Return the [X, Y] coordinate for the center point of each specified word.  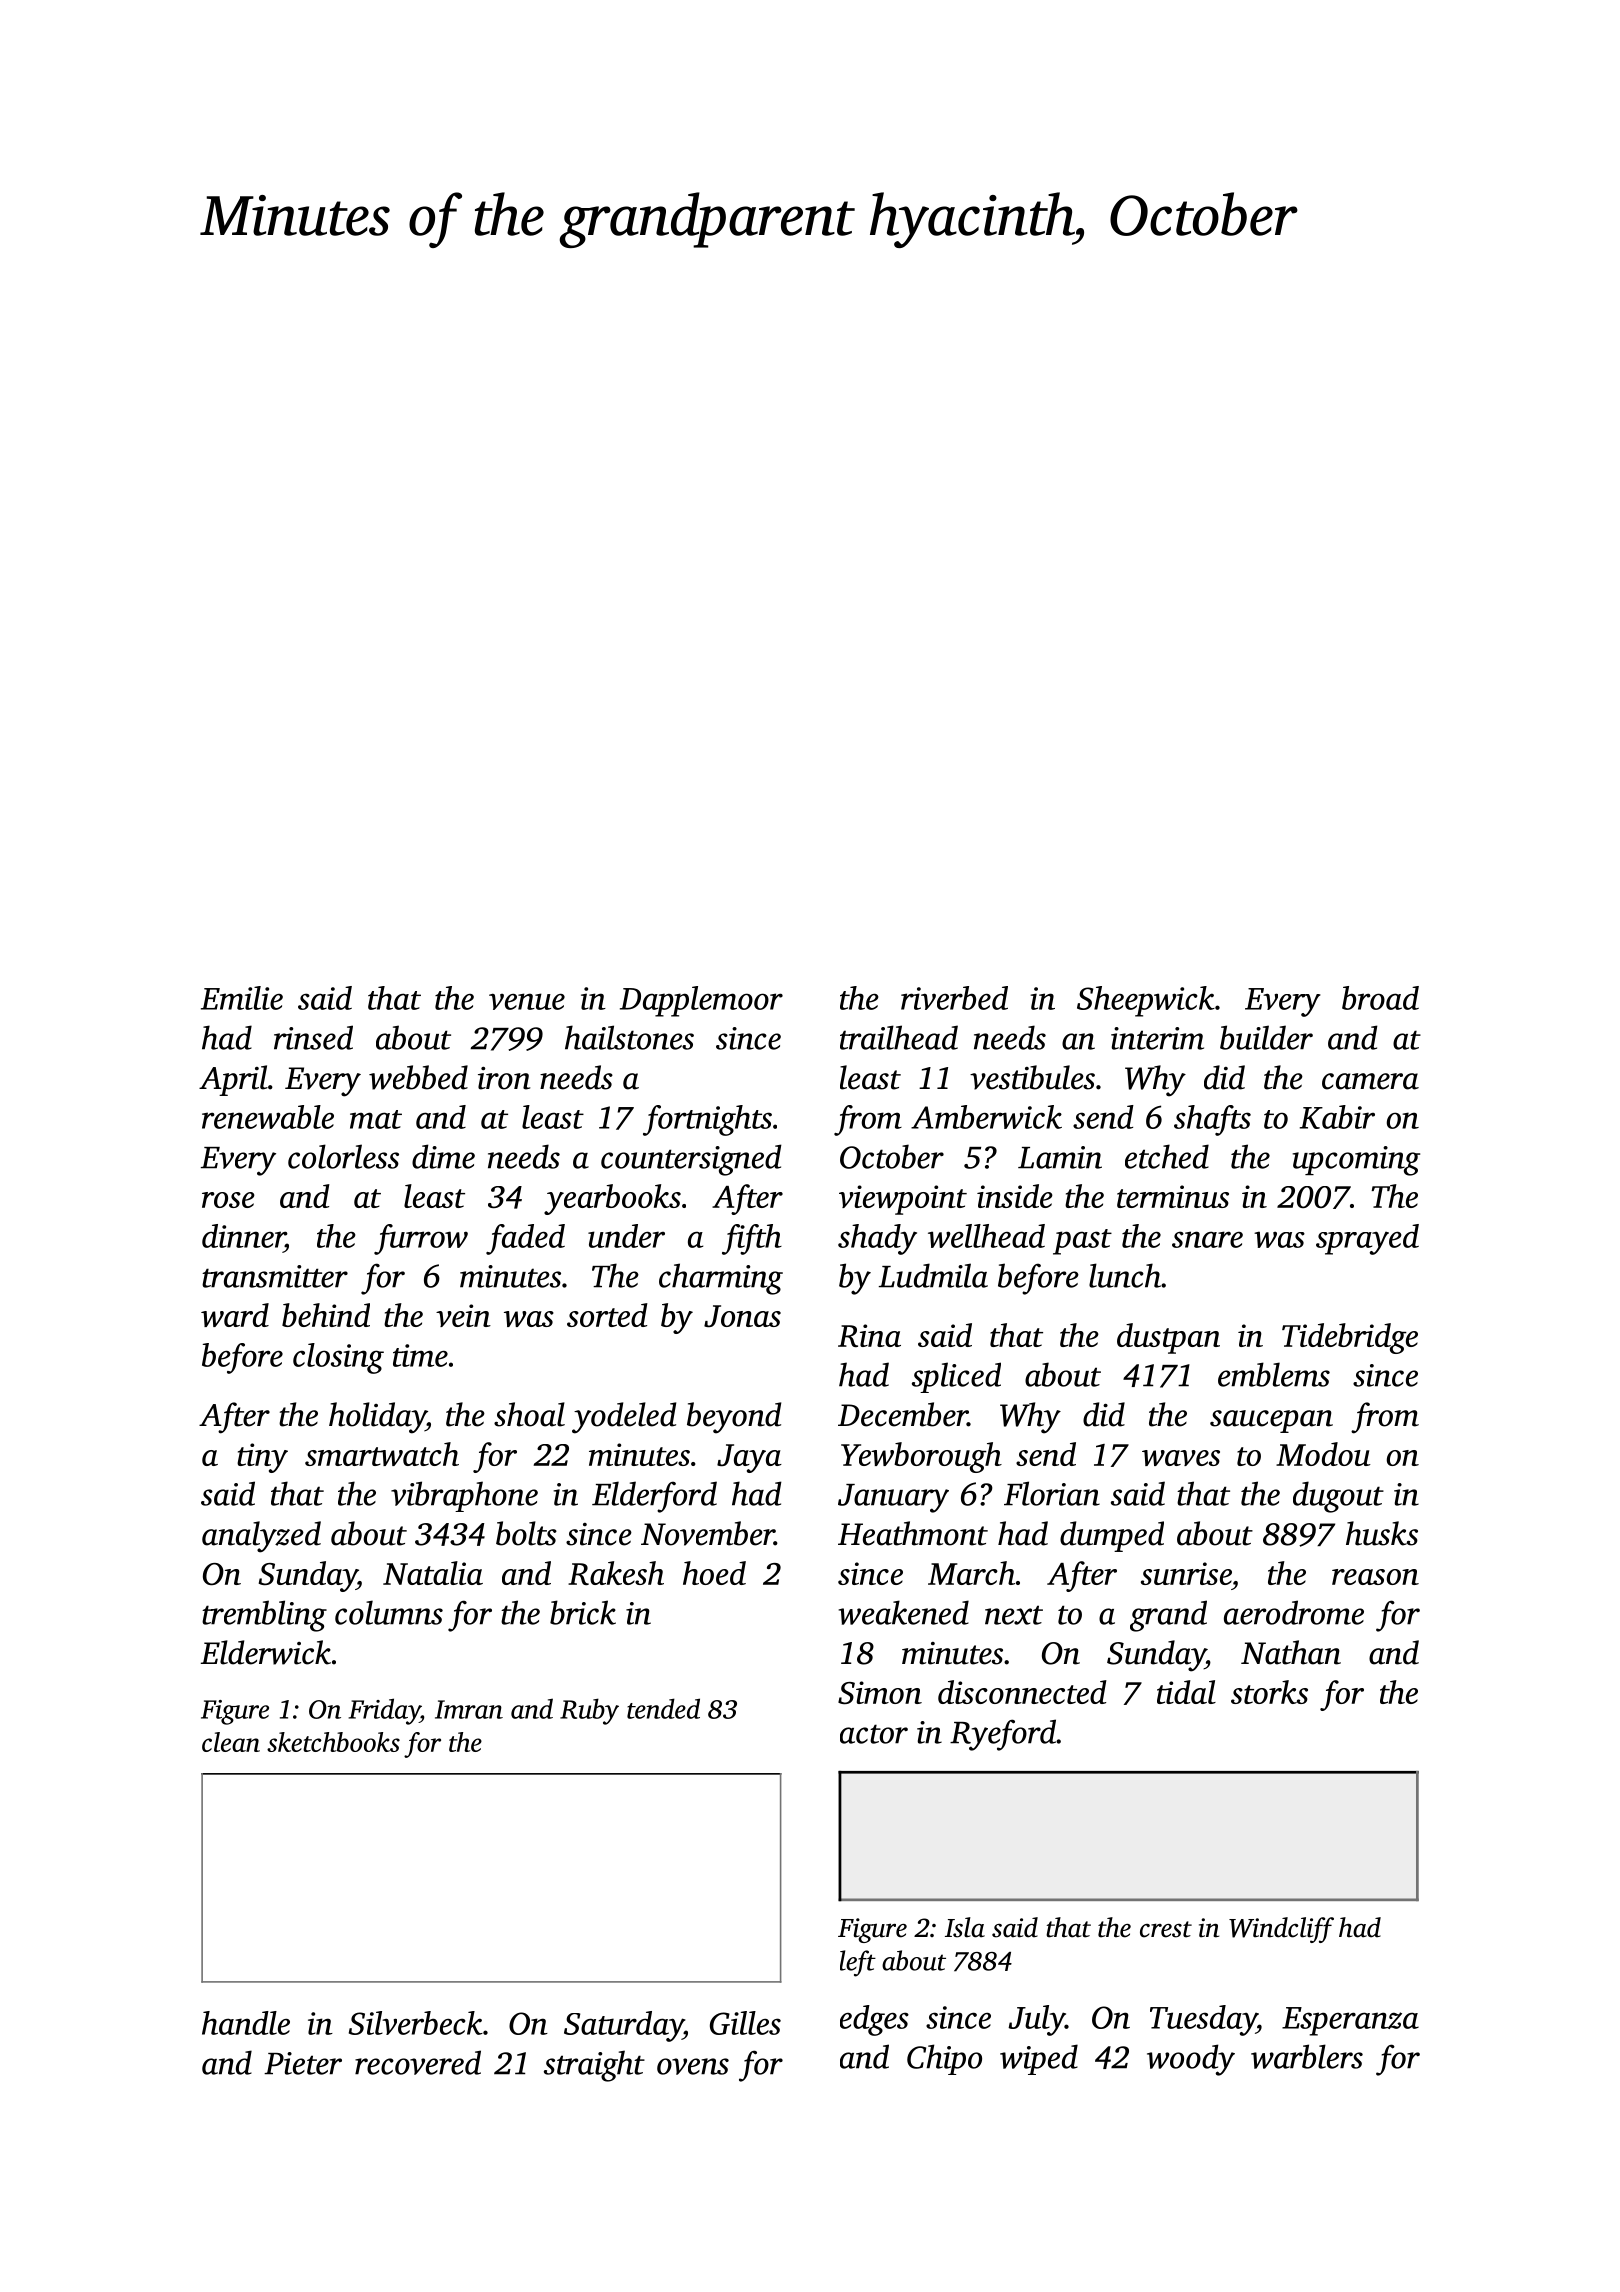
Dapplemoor [701, 1001]
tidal [1186, 1692]
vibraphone [464, 1496]
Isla [965, 1927]
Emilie [242, 998]
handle [246, 2023]
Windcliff [1281, 1930]
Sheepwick [1146, 1001]
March [971, 1573]
